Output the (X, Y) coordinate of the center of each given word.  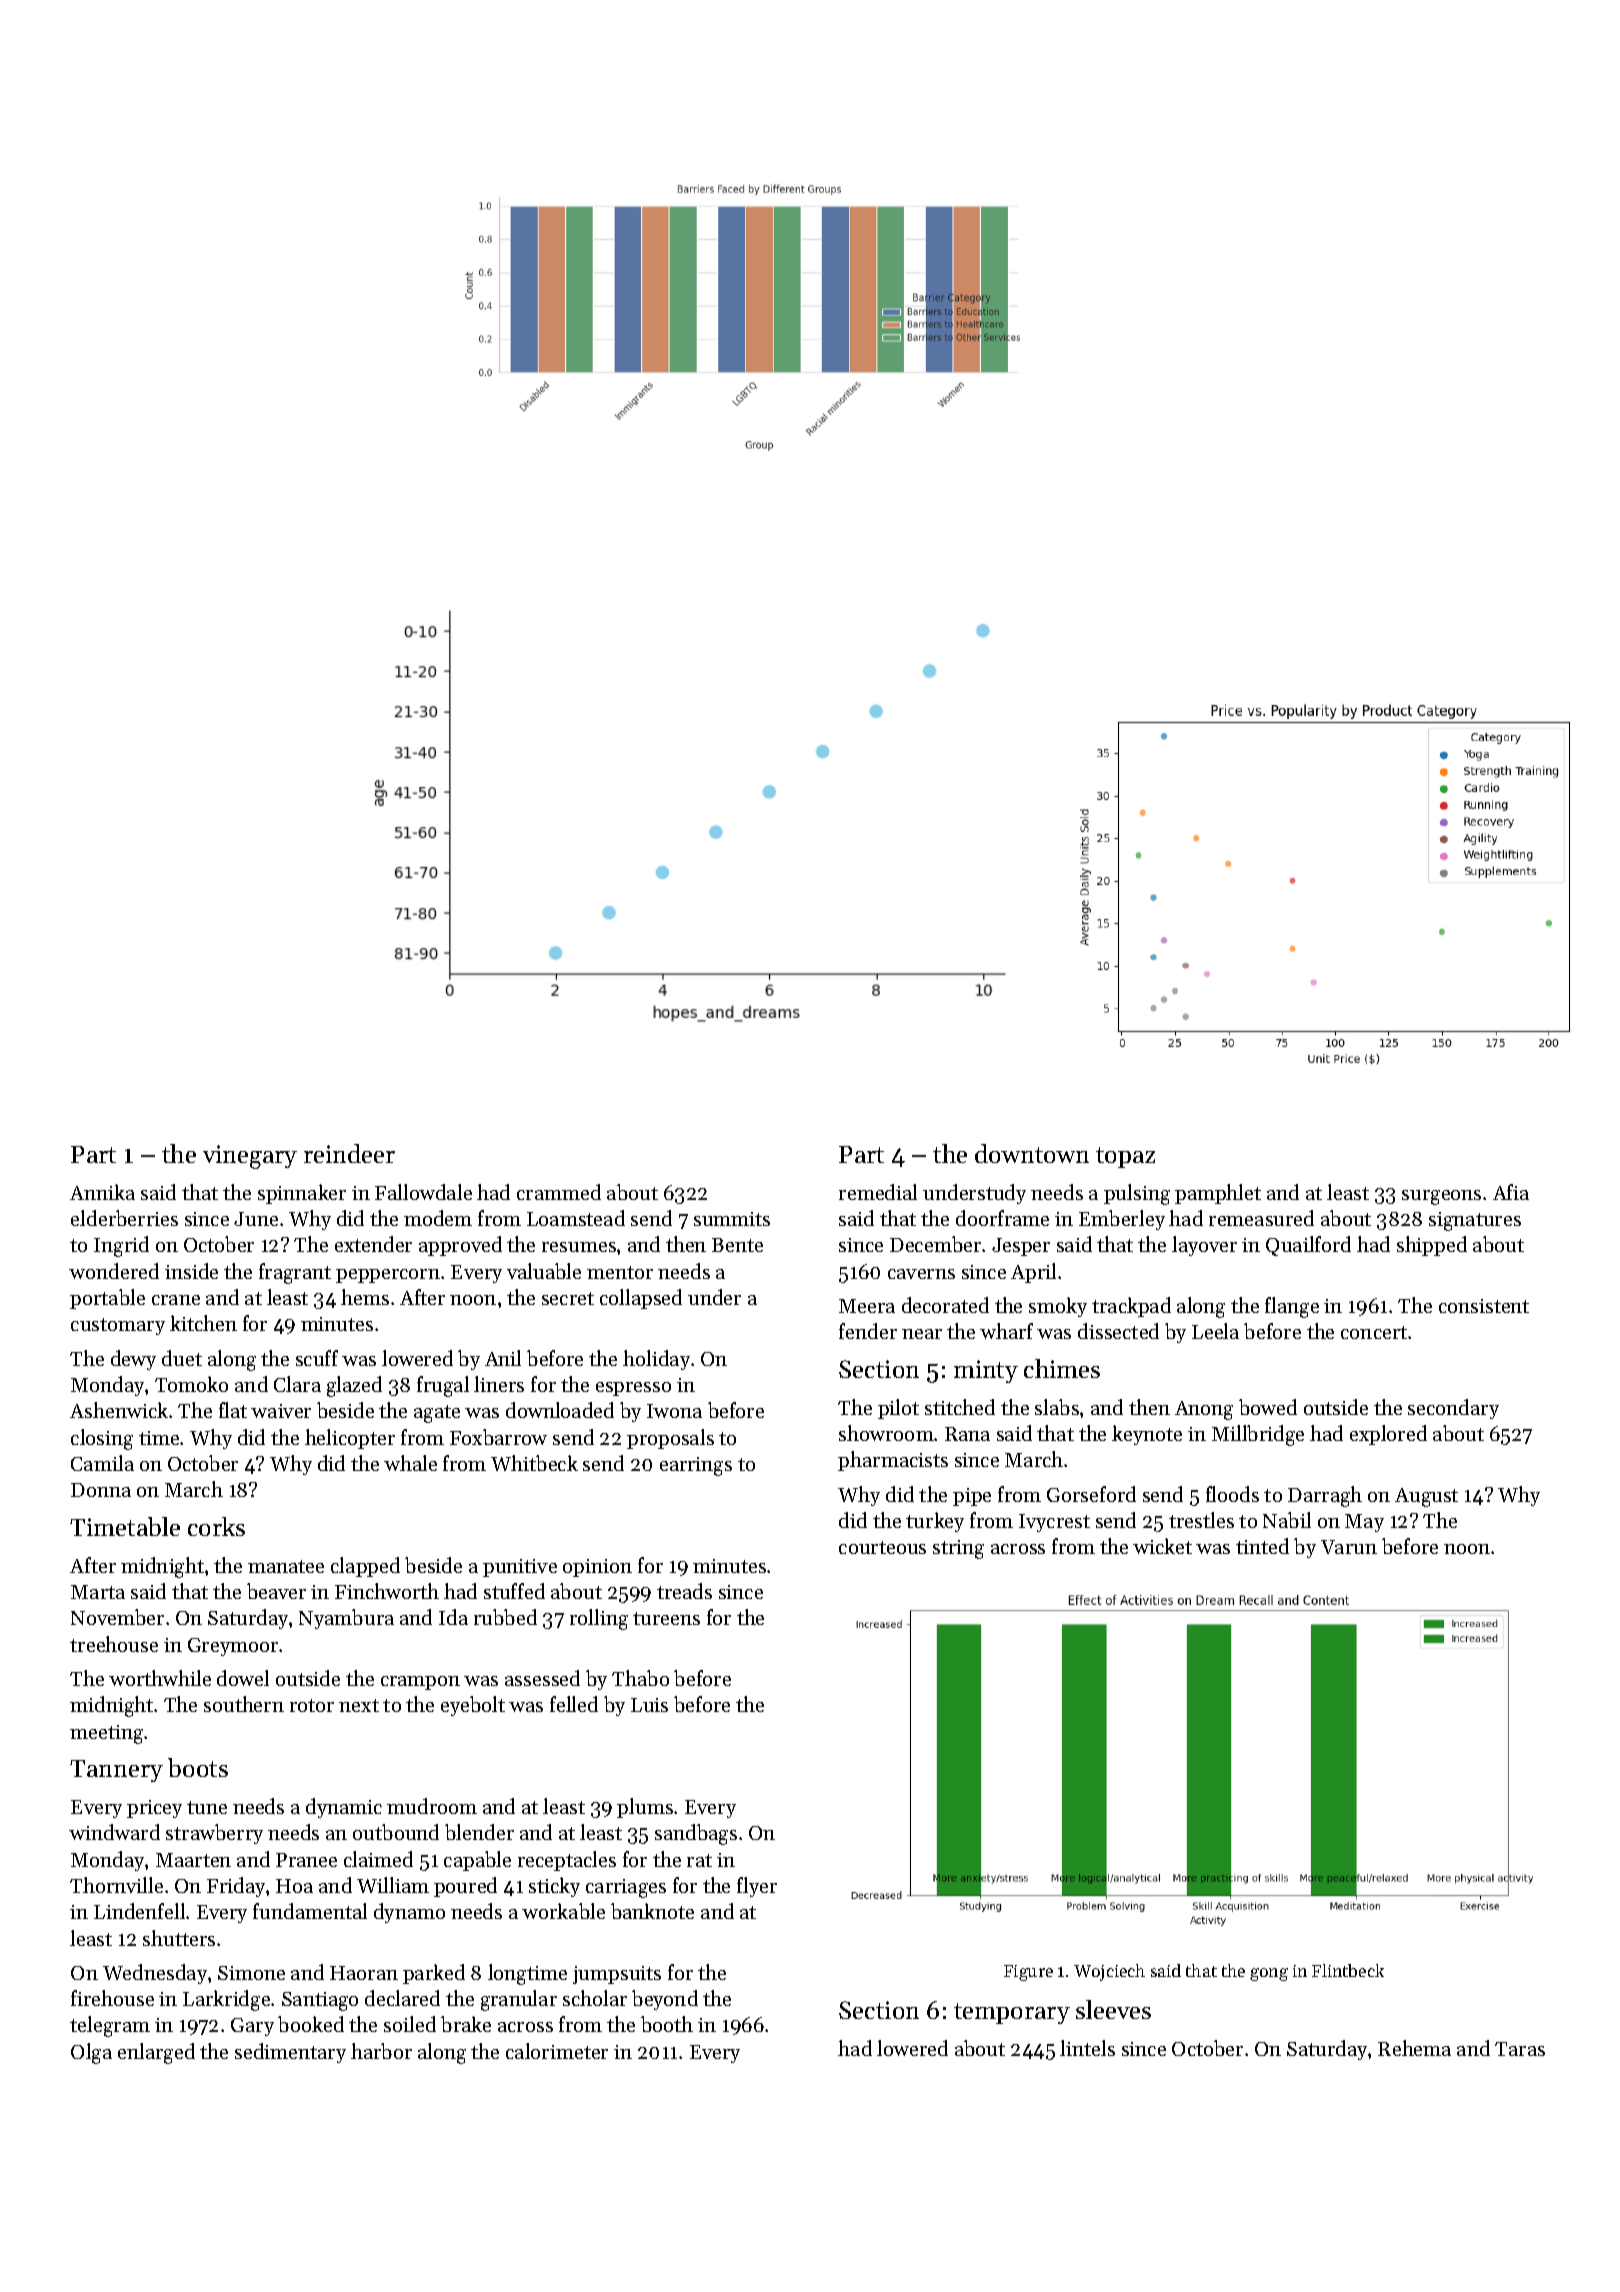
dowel (243, 1678)
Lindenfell (139, 1911)
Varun (1349, 1547)
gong (1269, 1974)
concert (1374, 1332)
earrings (696, 1466)
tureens (666, 1618)
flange (1292, 1307)
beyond (665, 2000)
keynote (1147, 1435)
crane (176, 1300)
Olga (91, 2053)
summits (732, 1219)
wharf (1006, 1331)
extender (373, 1244)
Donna (101, 1490)
